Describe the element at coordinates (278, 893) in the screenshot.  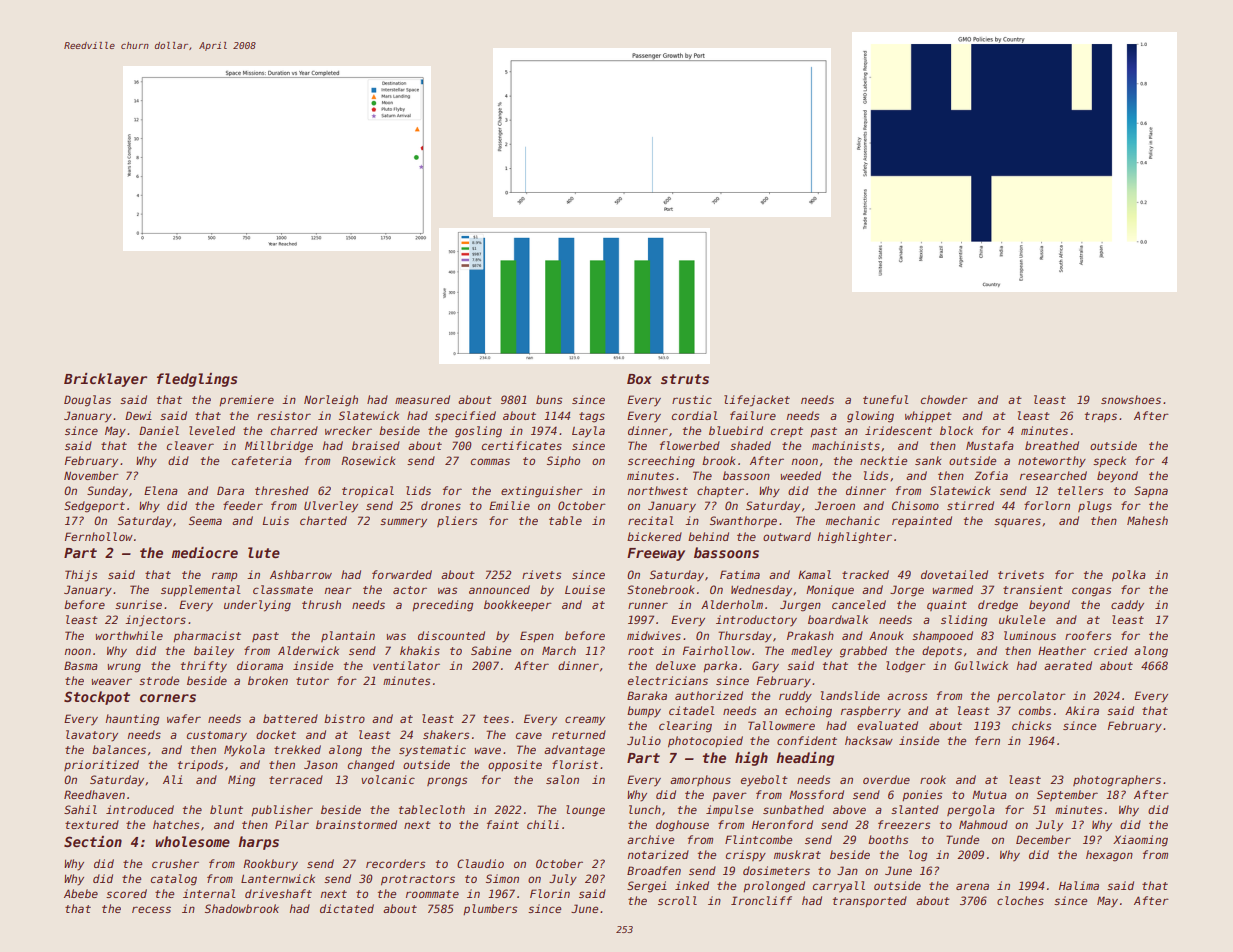
I see `driveshaft` at that location.
